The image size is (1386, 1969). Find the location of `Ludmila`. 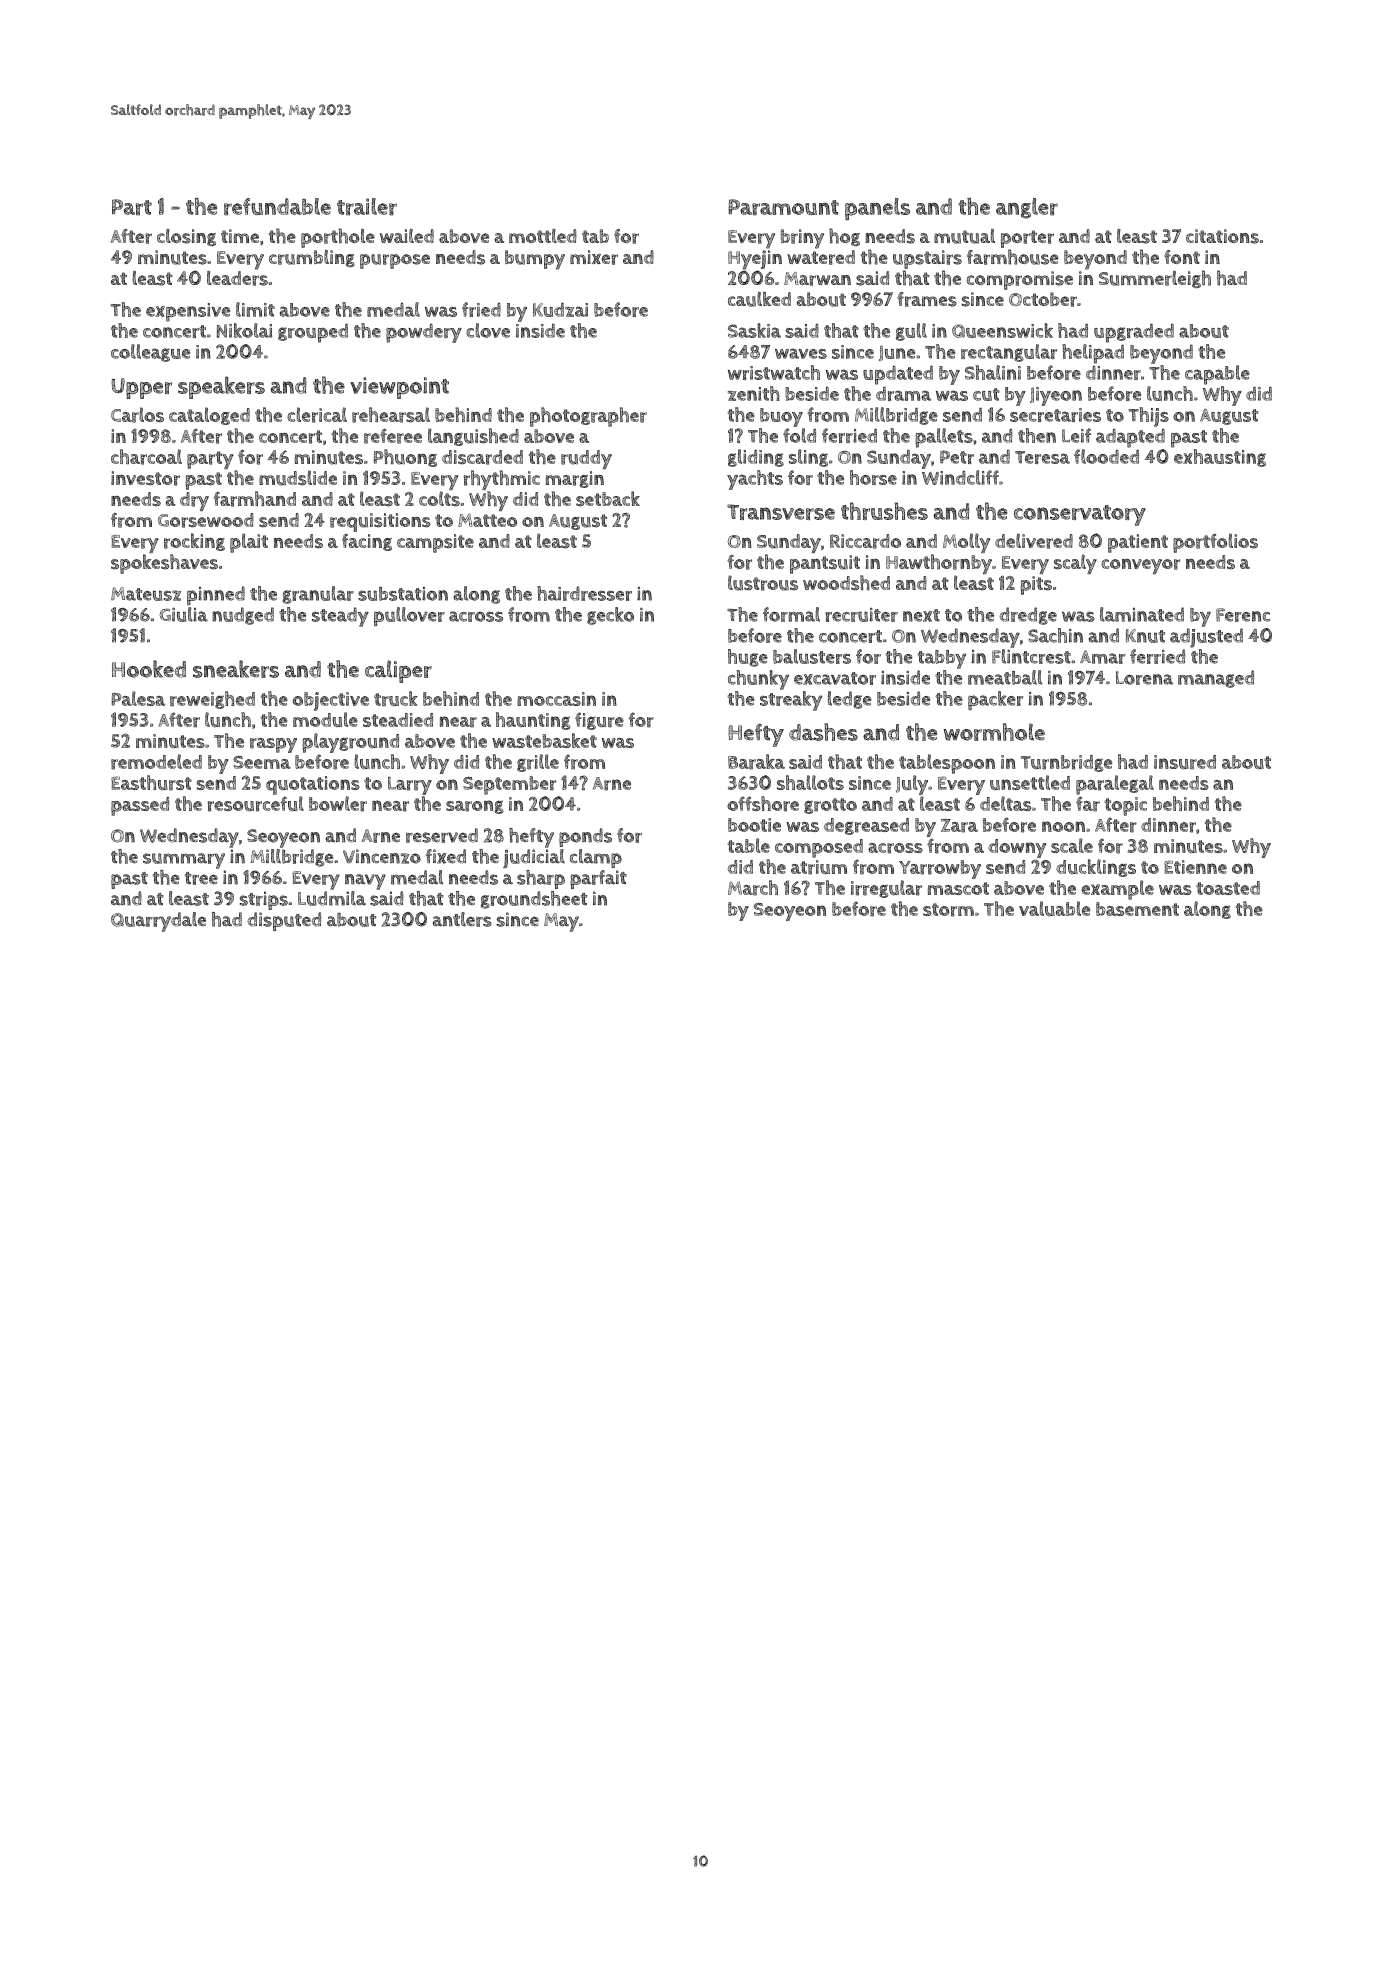

Ludmila is located at coordinates (332, 898).
